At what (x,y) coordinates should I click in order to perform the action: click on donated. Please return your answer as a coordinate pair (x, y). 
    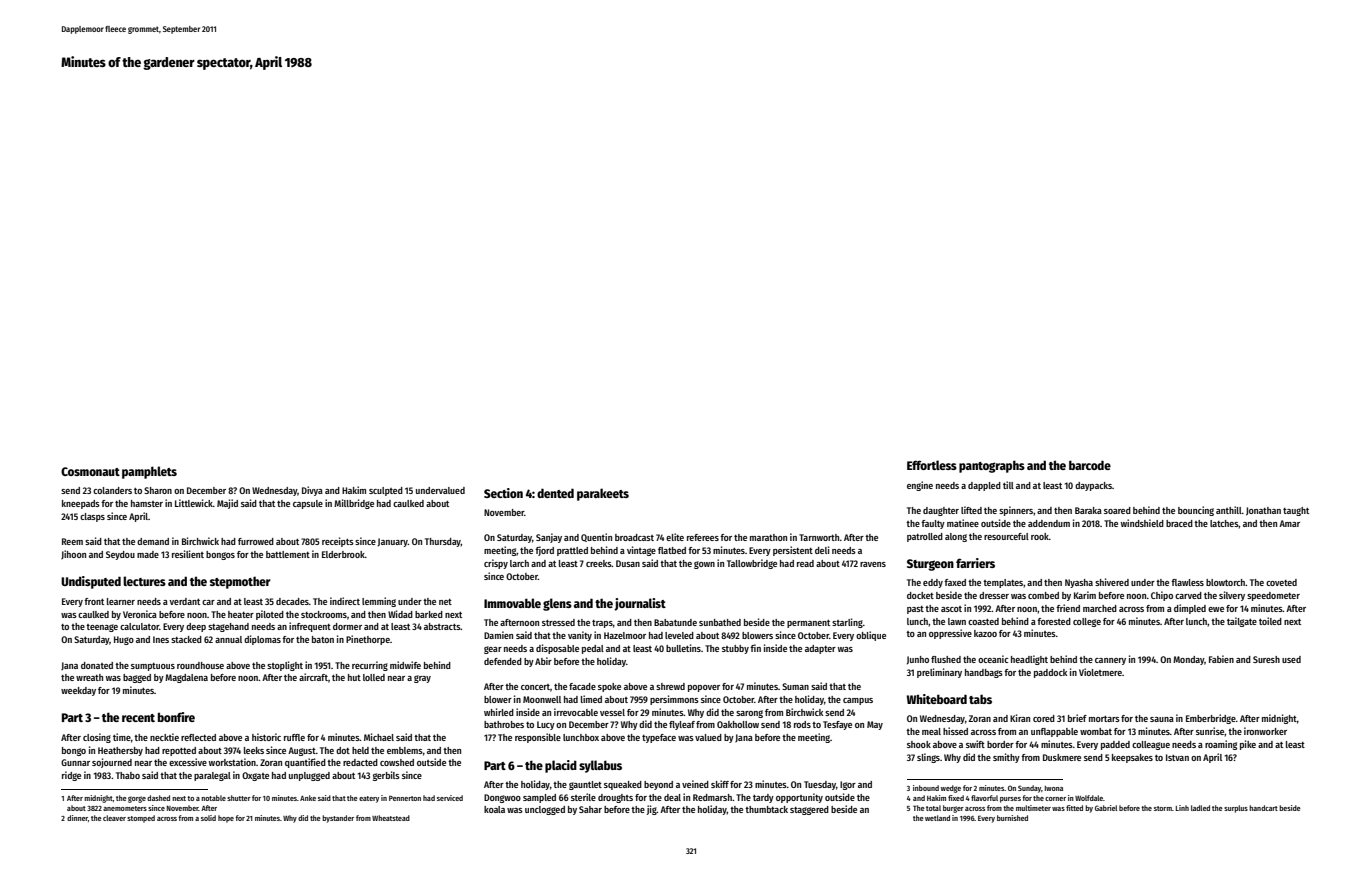
    Looking at the image, I should click on (97, 665).
